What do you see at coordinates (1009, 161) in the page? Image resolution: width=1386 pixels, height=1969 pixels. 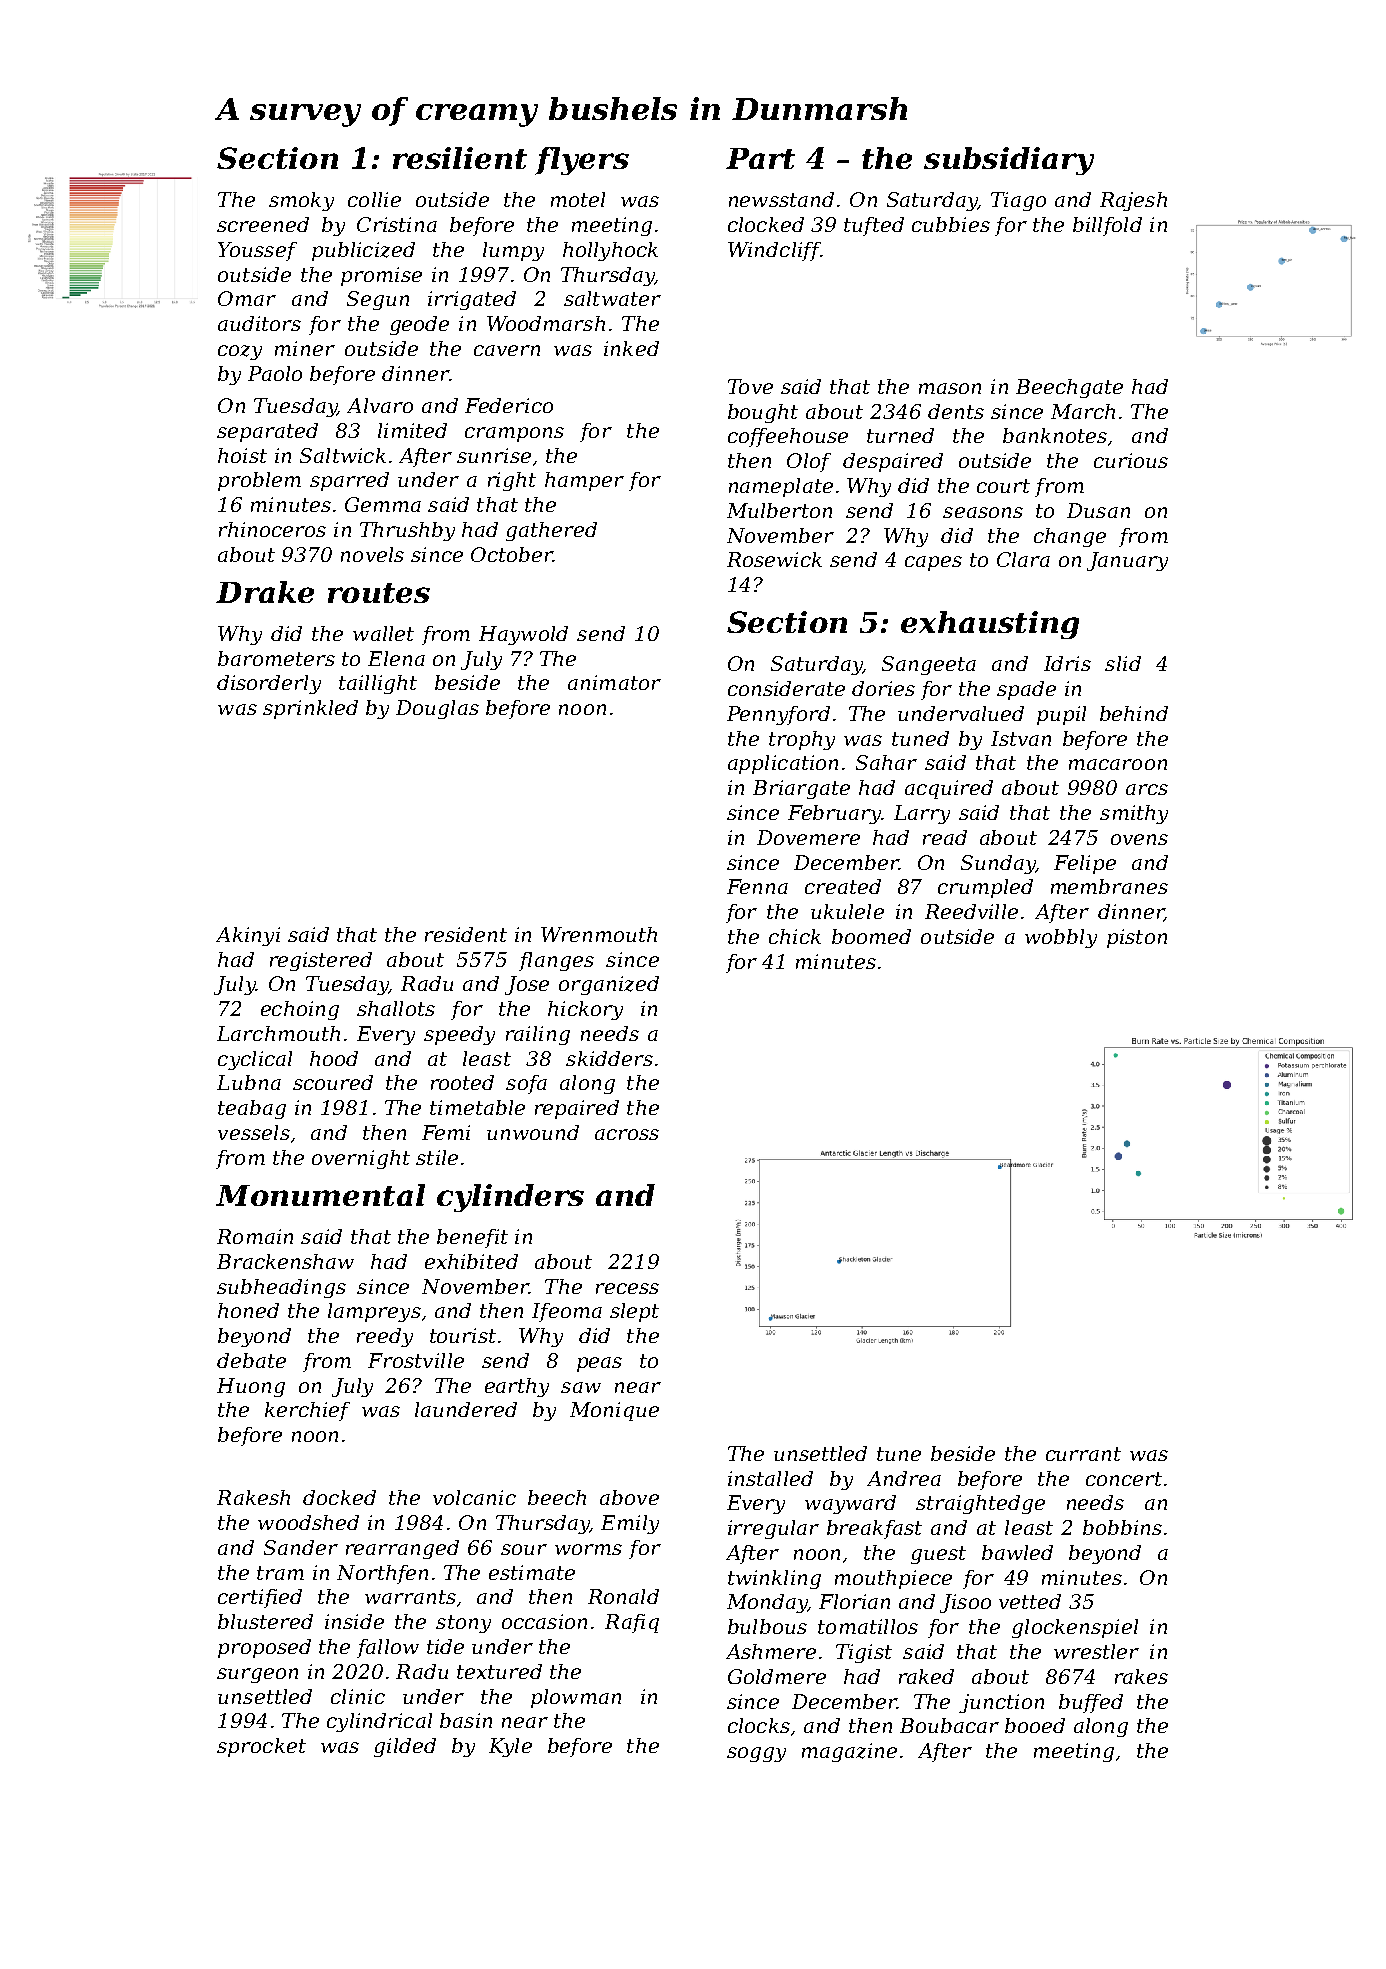 I see `subsidiary` at bounding box center [1009, 161].
